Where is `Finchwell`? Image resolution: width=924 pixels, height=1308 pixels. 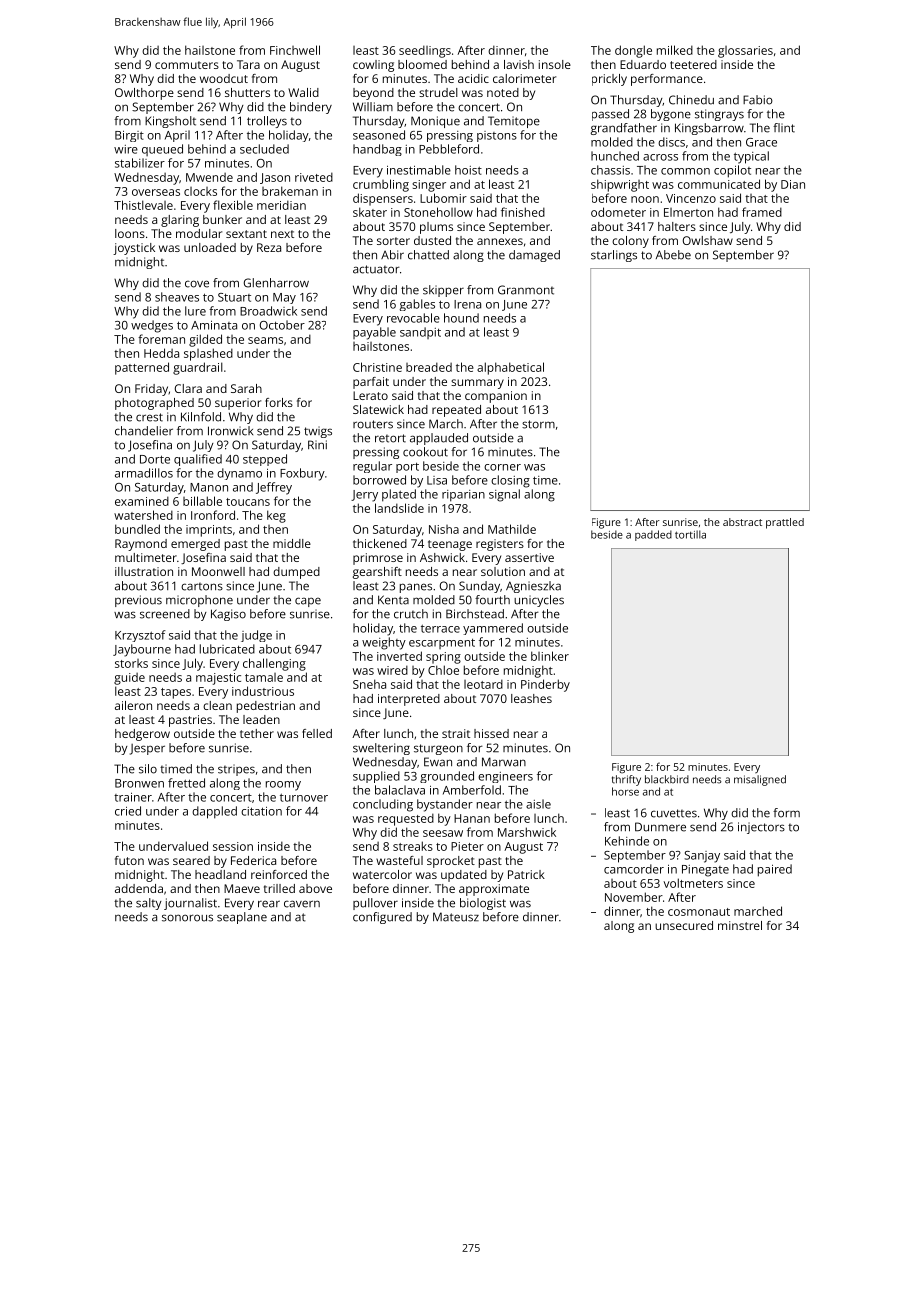 Finchwell is located at coordinates (295, 50).
